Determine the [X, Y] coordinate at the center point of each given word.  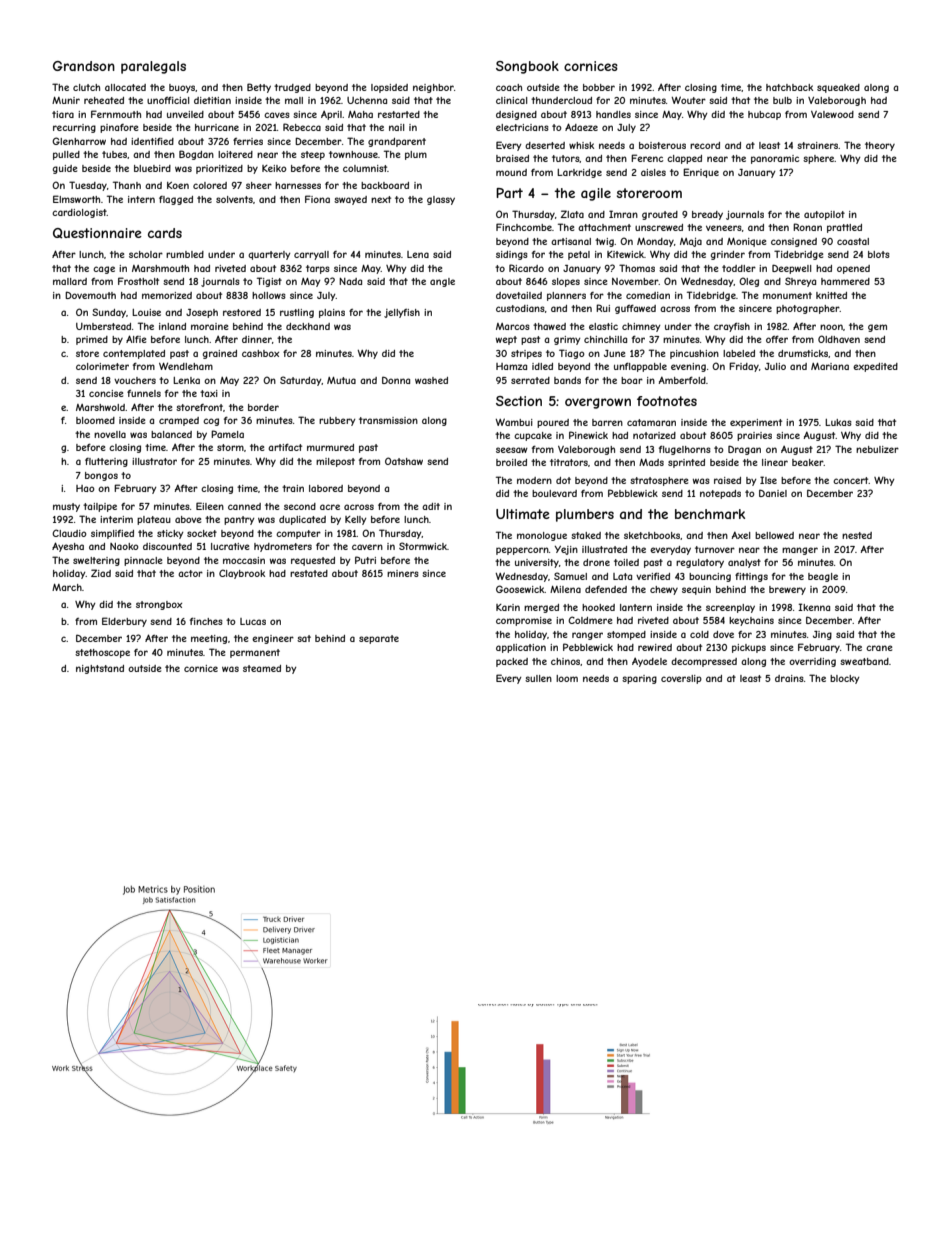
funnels [144, 393]
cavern [367, 547]
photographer [808, 309]
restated [309, 573]
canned [244, 506]
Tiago [572, 354]
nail [396, 127]
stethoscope [102, 653]
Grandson [84, 66]
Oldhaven [839, 339]
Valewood [832, 114]
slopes [566, 282]
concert [851, 480]
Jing [822, 635]
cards [165, 233]
